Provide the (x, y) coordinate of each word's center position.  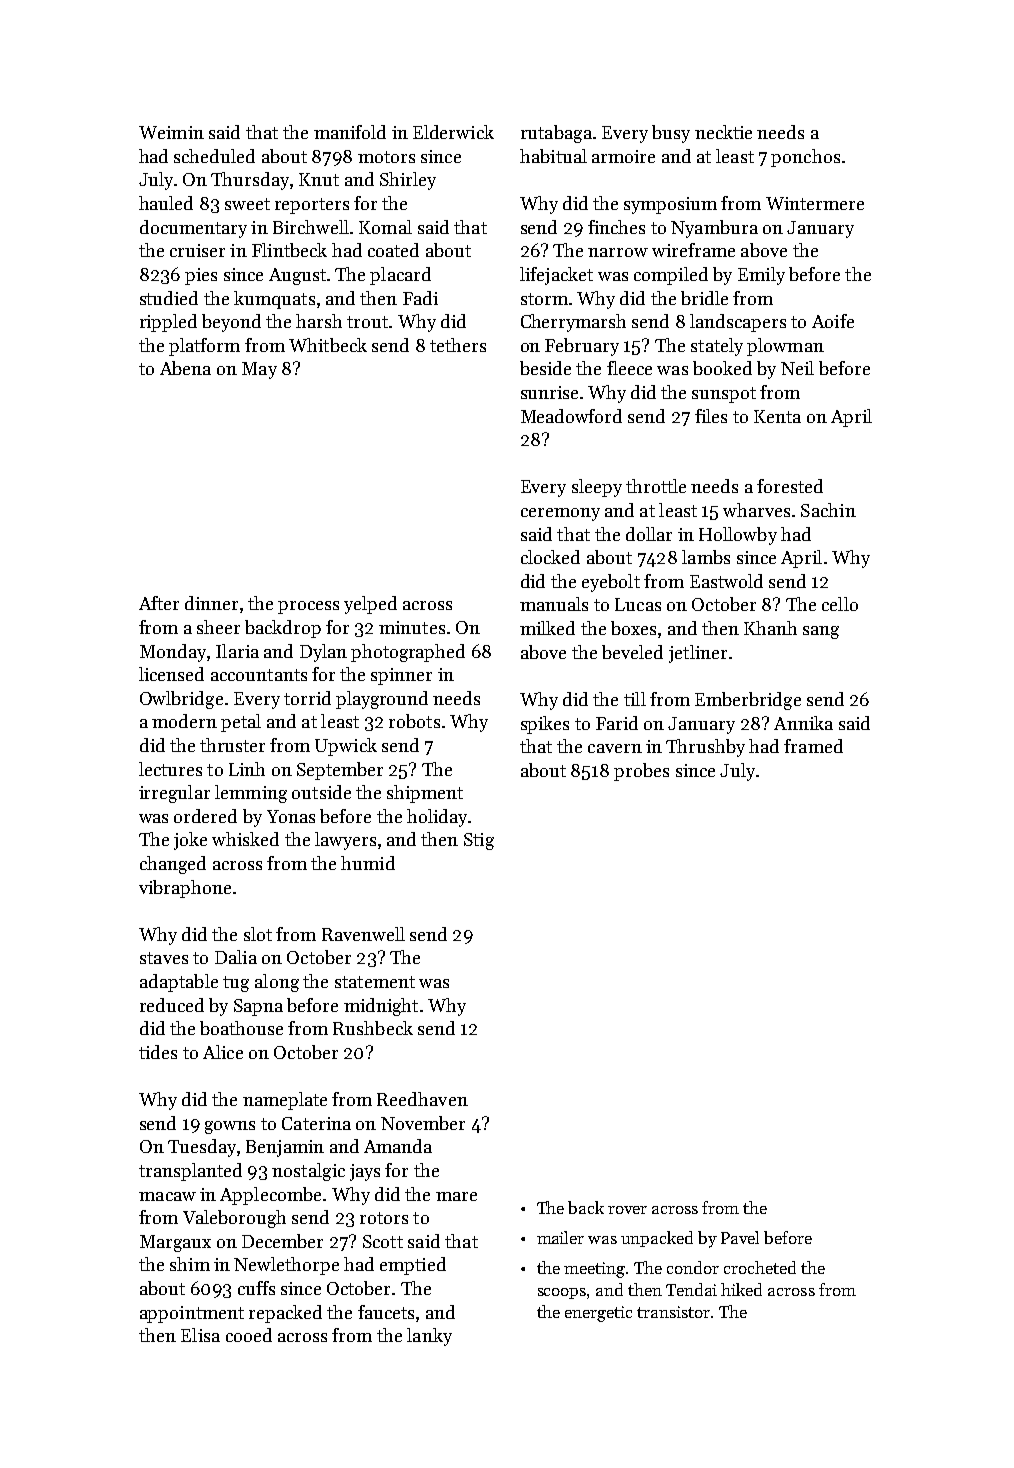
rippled (168, 323)
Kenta (777, 416)
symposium (670, 205)
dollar (649, 534)
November (423, 1123)
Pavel (740, 1237)
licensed (171, 674)
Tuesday (202, 1148)
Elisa (200, 1335)
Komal (385, 227)
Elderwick (453, 132)
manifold (350, 132)
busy (671, 134)
